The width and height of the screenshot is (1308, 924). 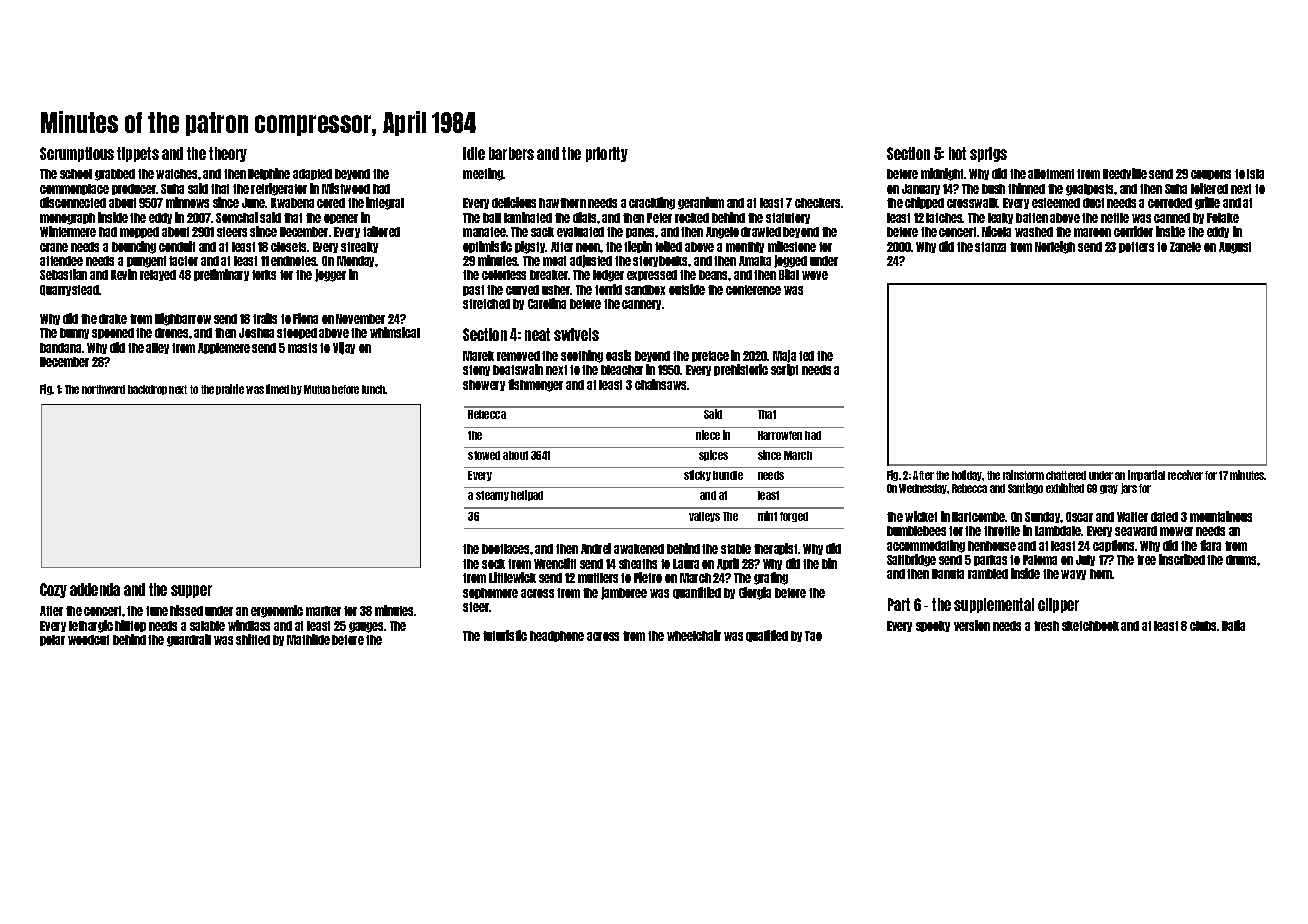 I want to click on Mutua, so click(x=317, y=389).
